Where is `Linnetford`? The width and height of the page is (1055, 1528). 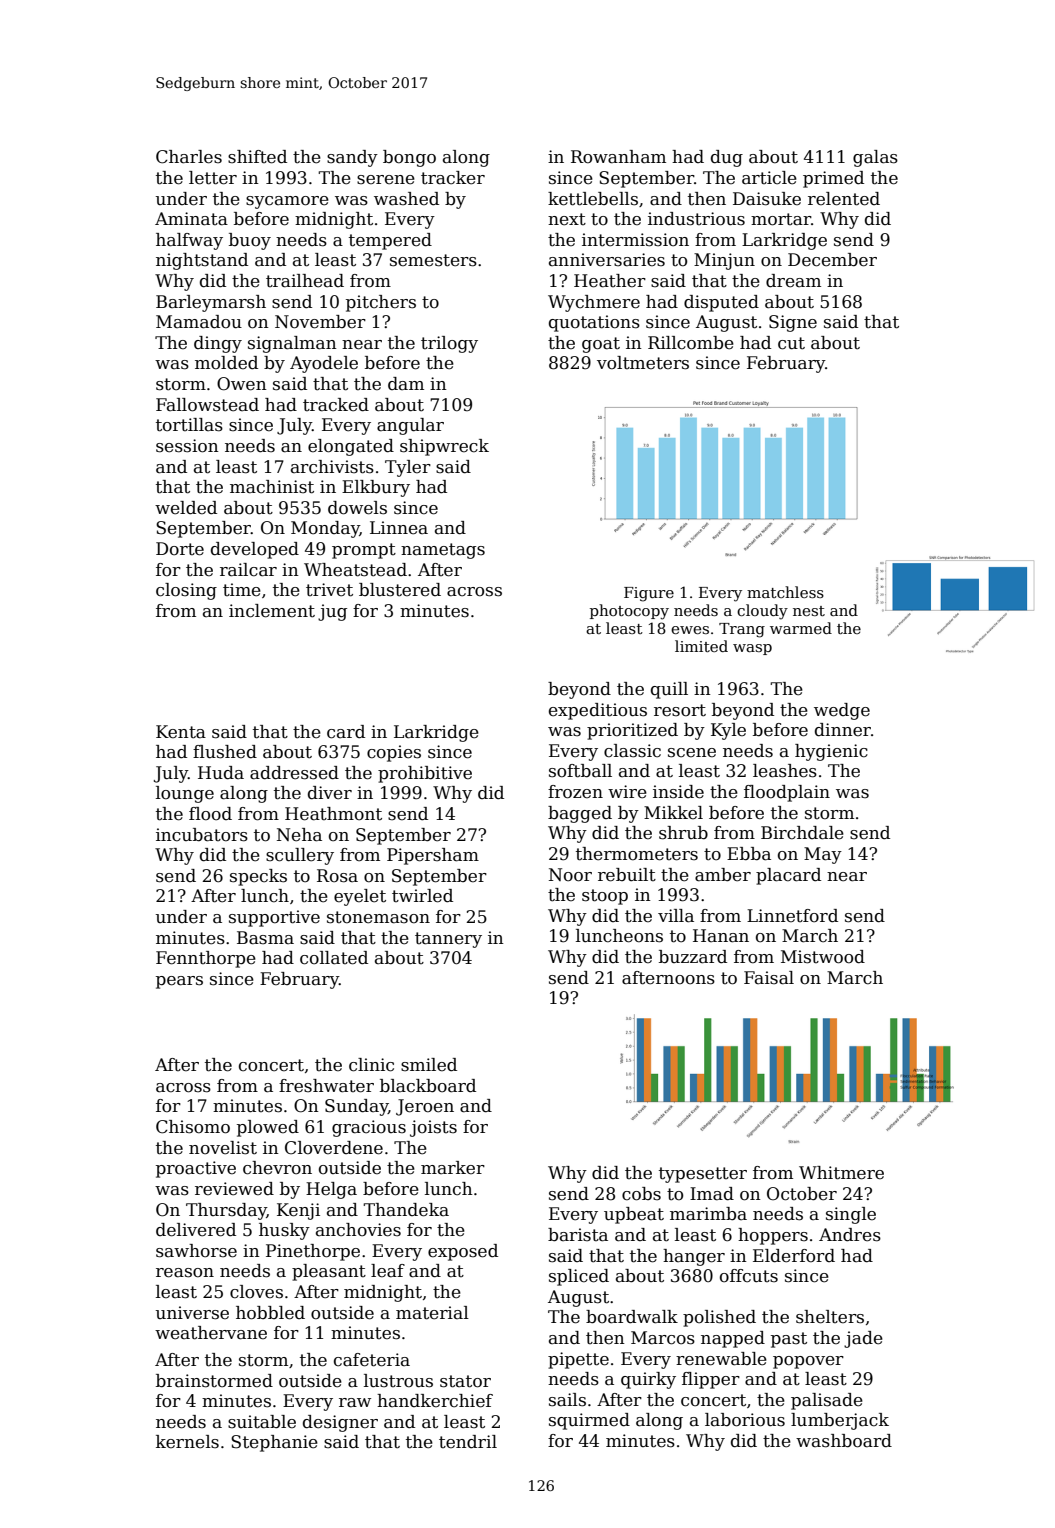 Linnetford is located at coordinates (792, 916).
